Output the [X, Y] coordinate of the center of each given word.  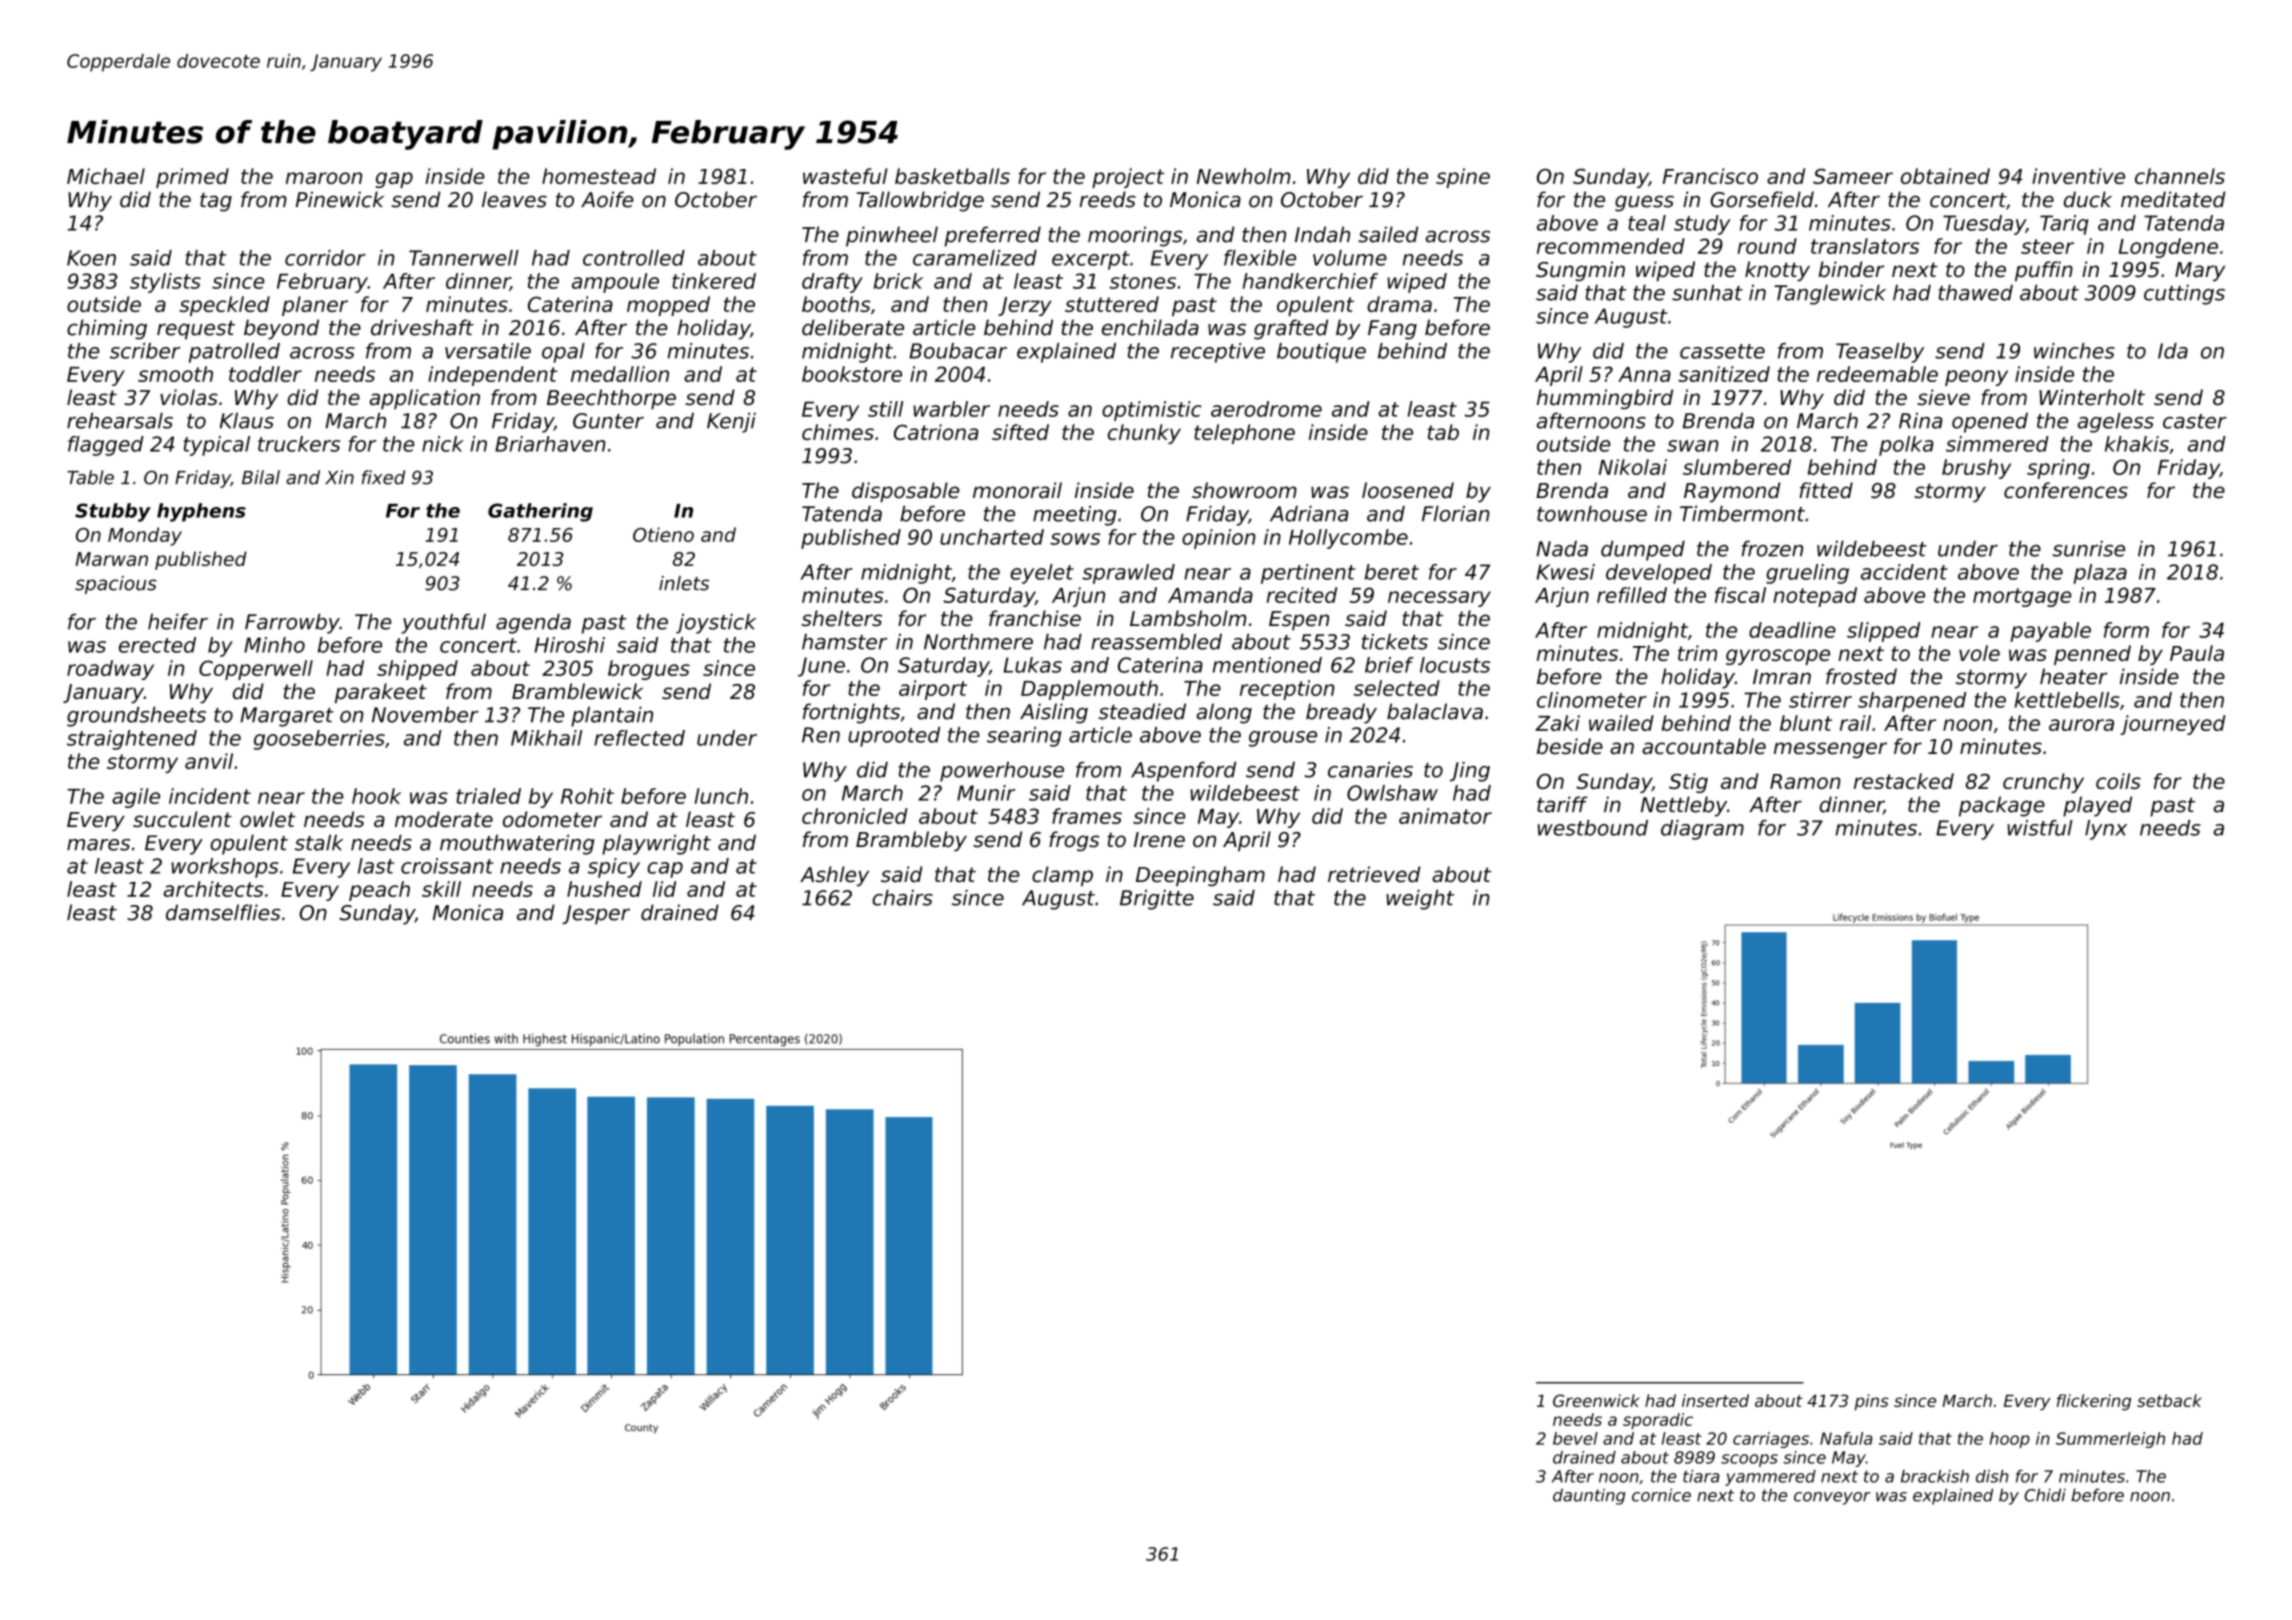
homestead [599, 176]
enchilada [1150, 327]
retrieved [1374, 874]
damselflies [223, 912]
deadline [1792, 630]
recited [1301, 595]
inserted [1715, 1400]
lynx [2106, 830]
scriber [145, 351]
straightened [132, 740]
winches [2074, 351]
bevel [1575, 1438]
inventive [2078, 176]
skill [441, 889]
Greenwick [1596, 1400]
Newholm [1243, 176]
